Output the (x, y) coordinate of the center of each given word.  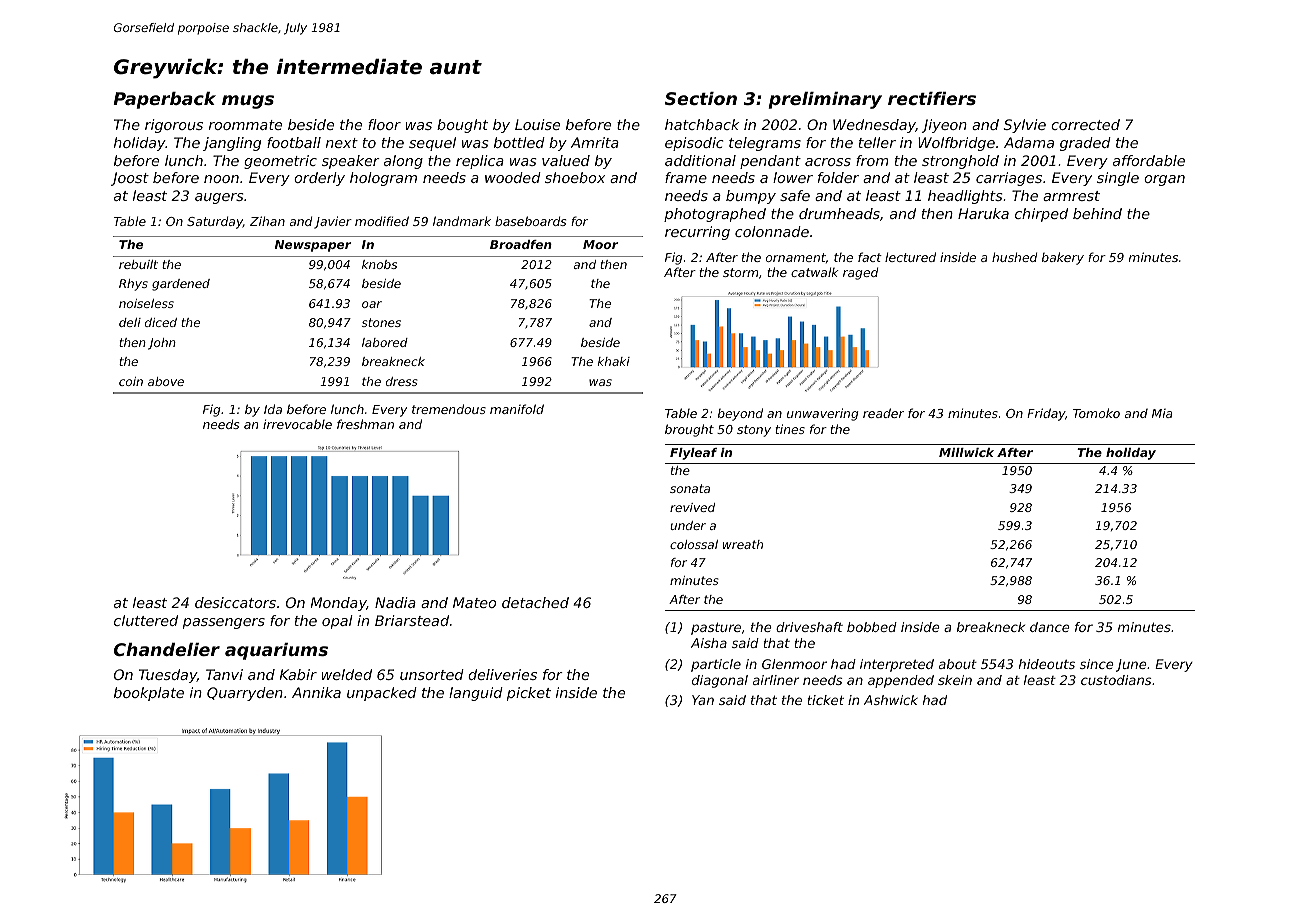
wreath (743, 544)
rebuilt (138, 264)
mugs (248, 102)
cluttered (146, 620)
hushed (1014, 257)
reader (883, 413)
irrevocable (297, 424)
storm (740, 272)
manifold (517, 409)
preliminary (825, 100)
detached (535, 602)
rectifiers (932, 98)
